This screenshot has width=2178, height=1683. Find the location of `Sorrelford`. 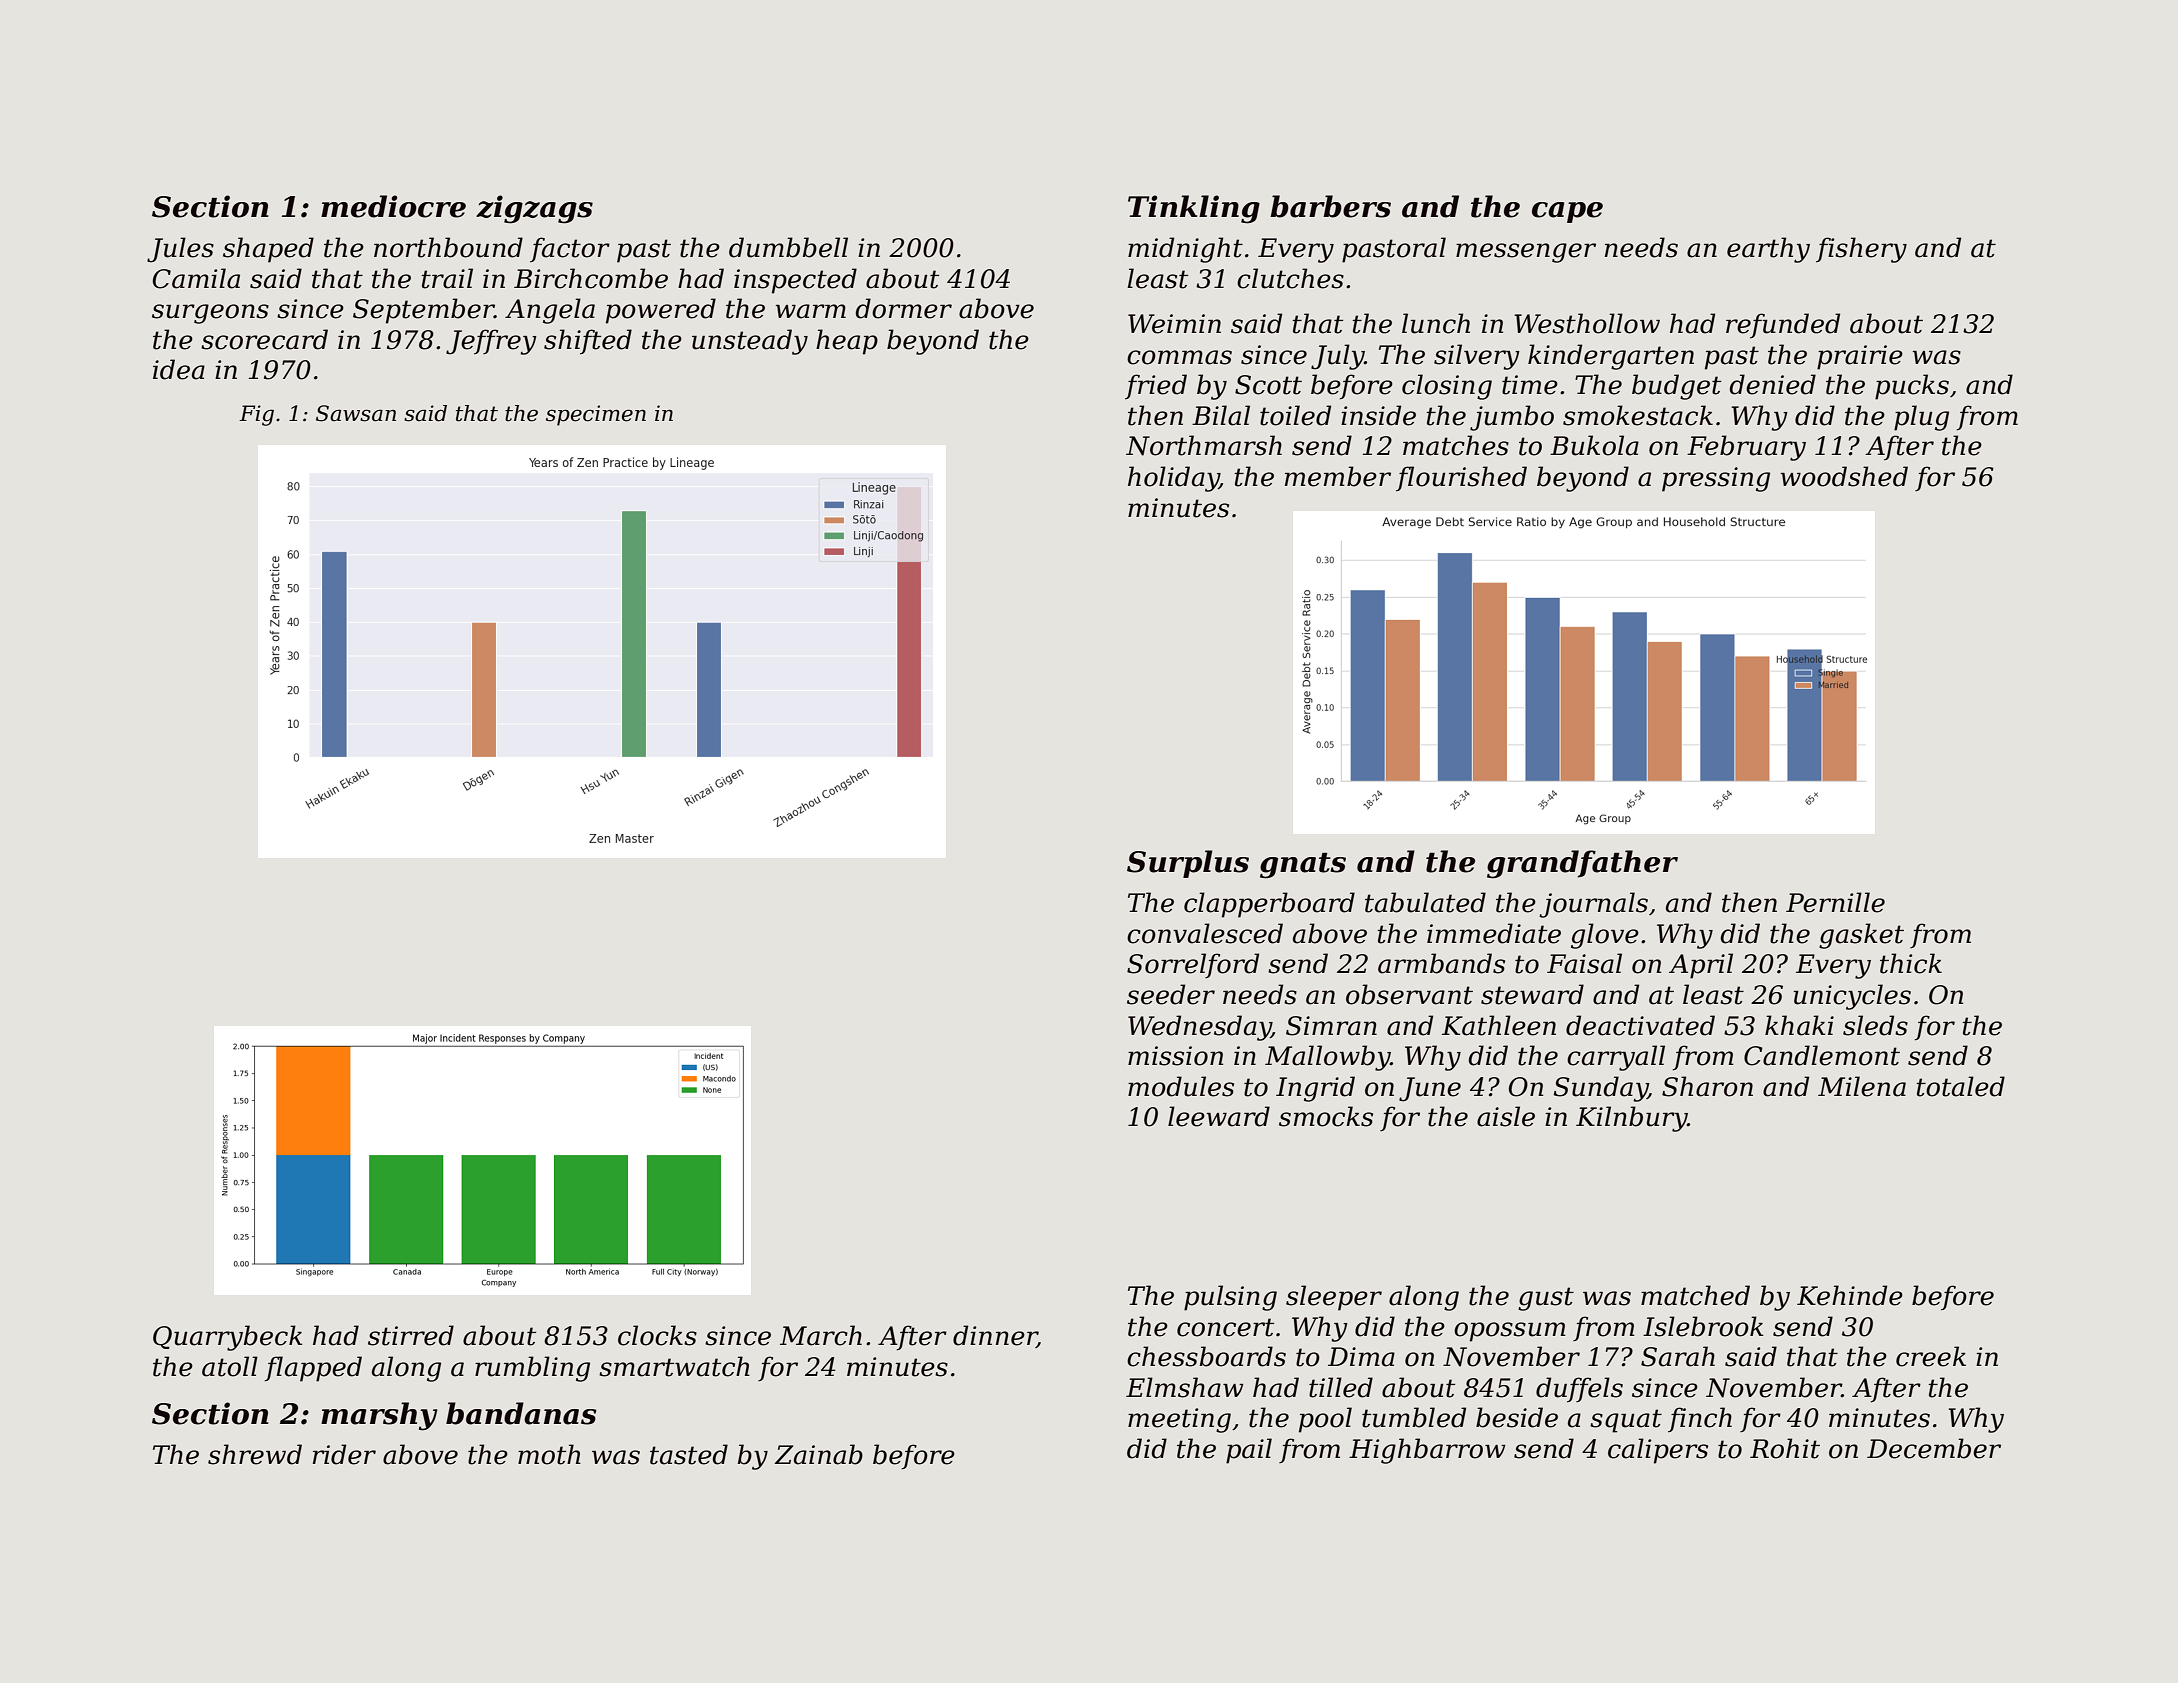

Sorrelford is located at coordinates (1193, 965).
